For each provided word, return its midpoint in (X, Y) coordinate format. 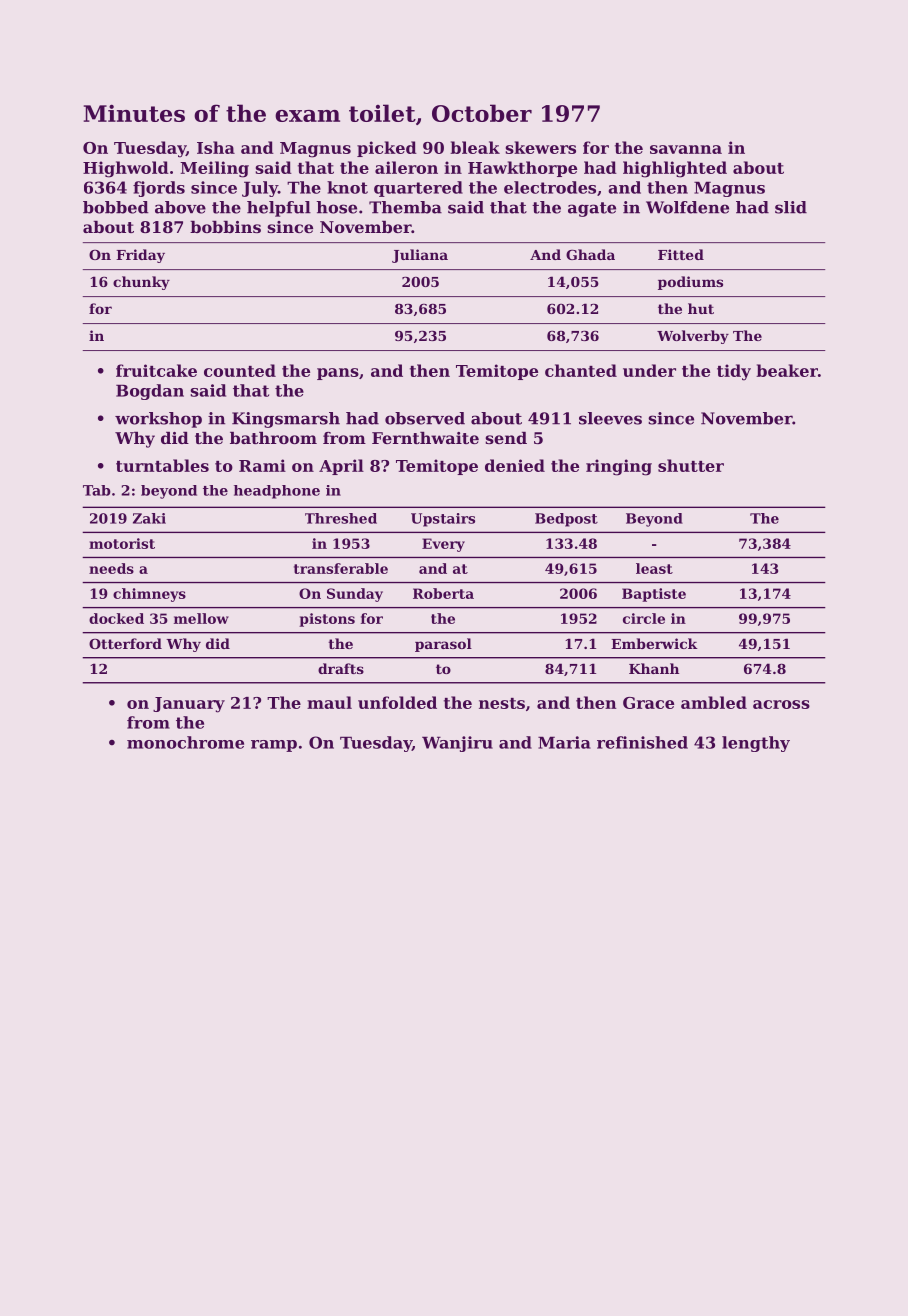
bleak (475, 147)
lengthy (756, 744)
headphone (277, 492)
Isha (216, 147)
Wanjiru (457, 744)
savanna (686, 149)
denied (515, 465)
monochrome (185, 742)
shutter (691, 465)
